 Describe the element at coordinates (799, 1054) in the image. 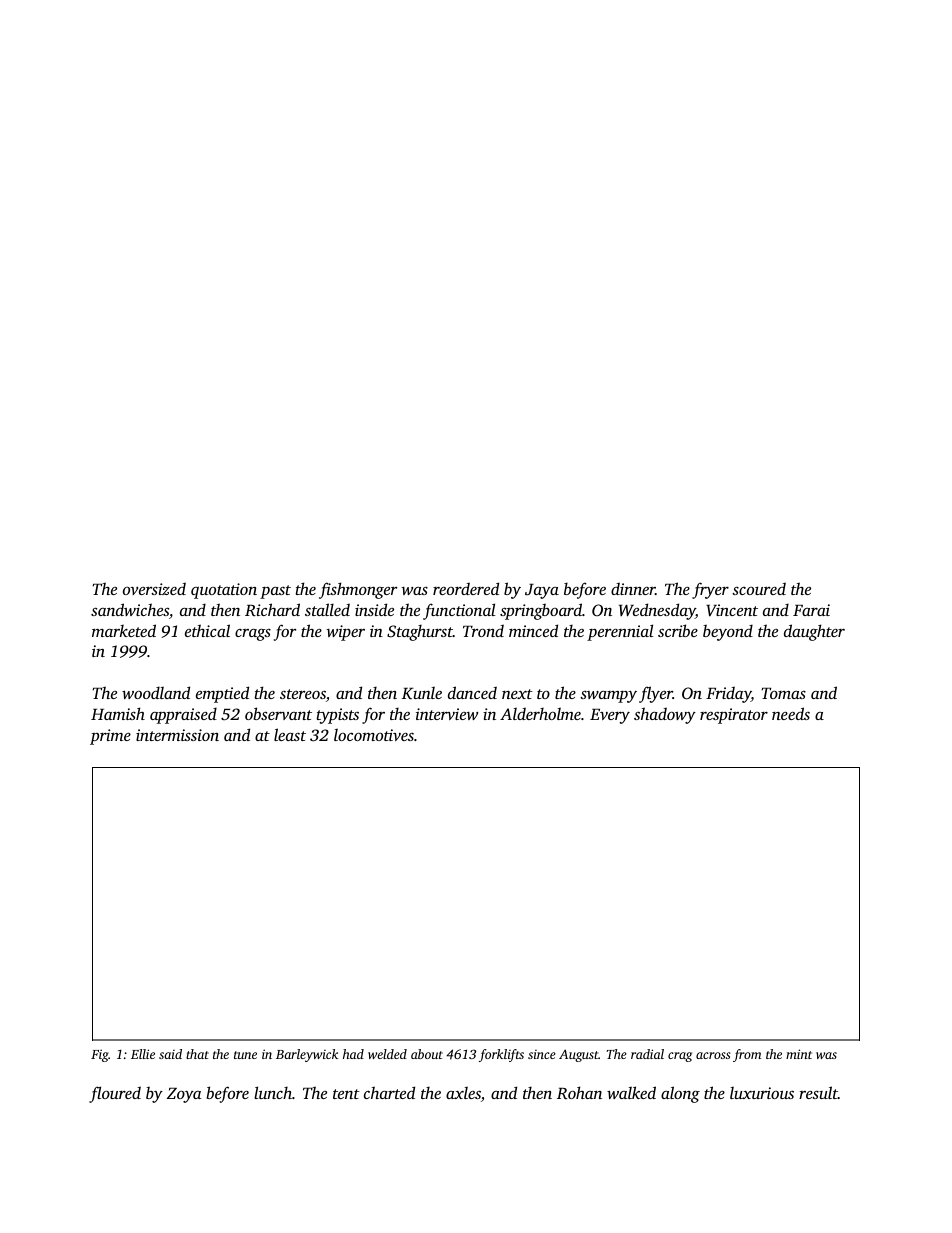

I see `mint` at that location.
